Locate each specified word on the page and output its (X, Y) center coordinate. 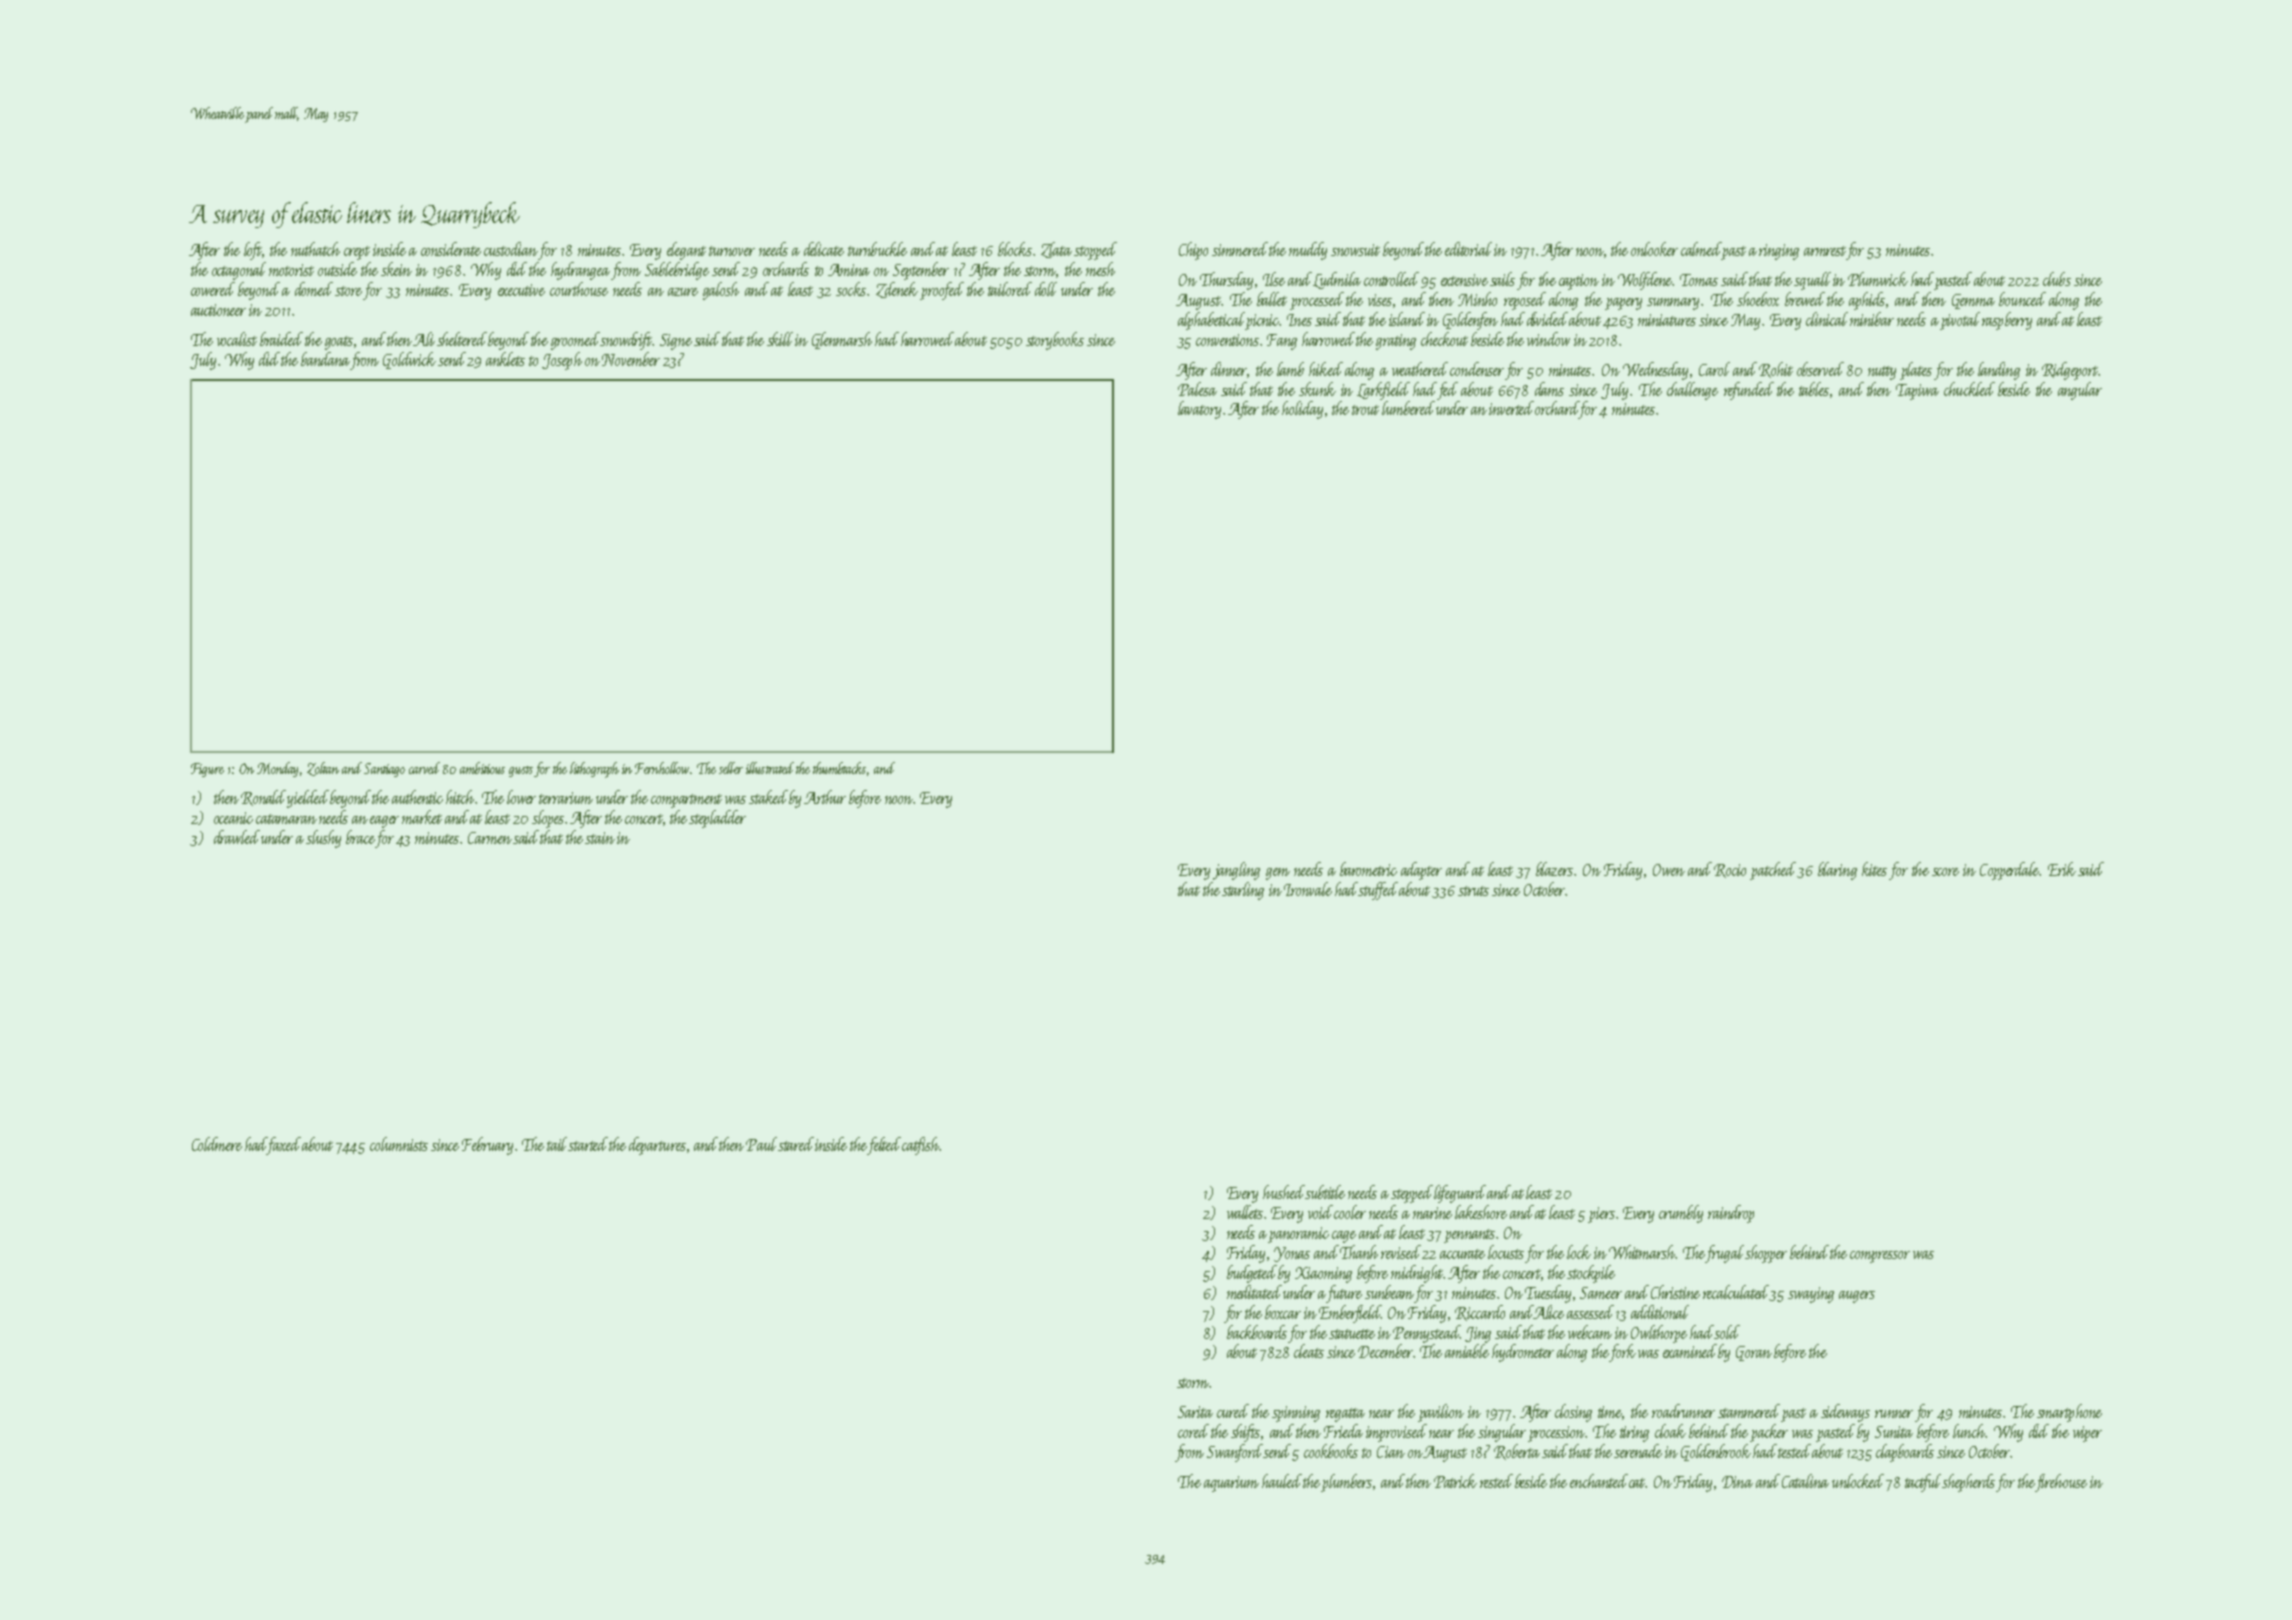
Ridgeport (2070, 371)
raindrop (1731, 1214)
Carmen (490, 838)
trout (1365, 410)
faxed (284, 1145)
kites (1874, 869)
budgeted (1252, 1274)
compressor (1880, 1257)
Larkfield (1383, 391)
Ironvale (1308, 889)
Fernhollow (662, 768)
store (348, 291)
